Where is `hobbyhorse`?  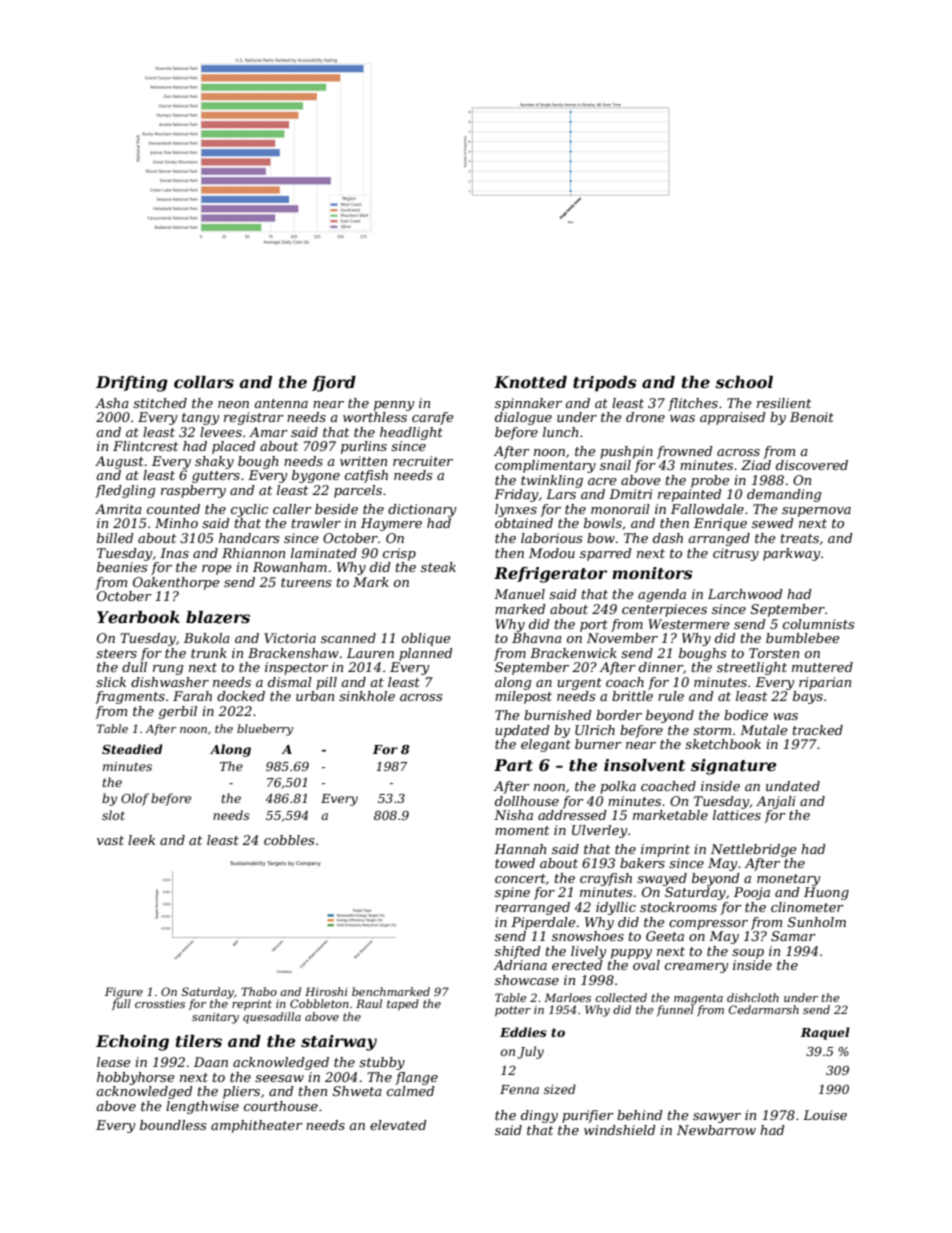
hobbyhorse is located at coordinates (136, 1078).
